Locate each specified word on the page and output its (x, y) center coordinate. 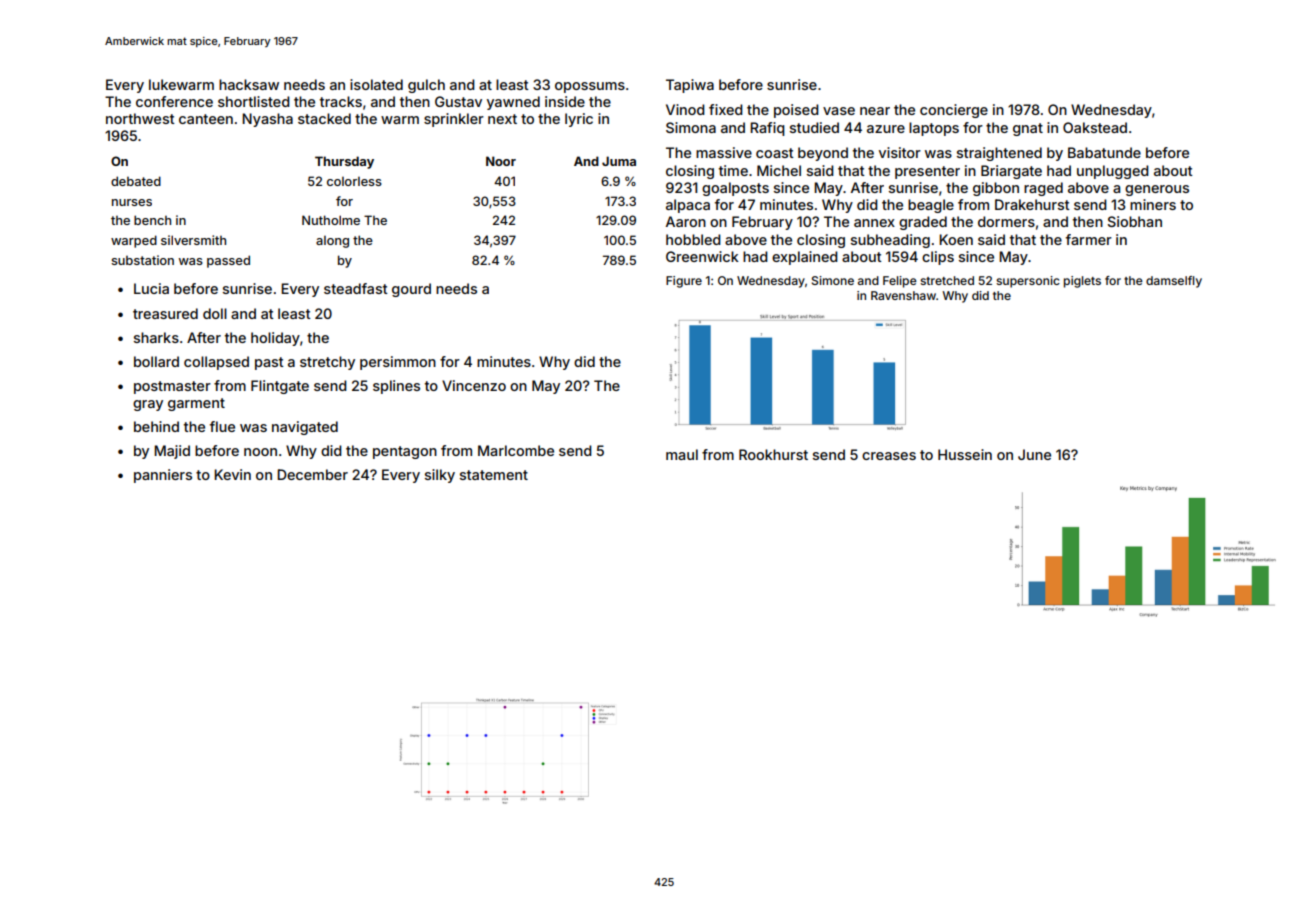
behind (156, 426)
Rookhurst (773, 454)
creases (889, 456)
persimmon (398, 363)
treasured (165, 313)
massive (724, 152)
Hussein (965, 454)
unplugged (1113, 172)
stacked (324, 118)
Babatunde (1104, 152)
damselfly (1174, 282)
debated (136, 181)
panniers (163, 476)
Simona (691, 127)
